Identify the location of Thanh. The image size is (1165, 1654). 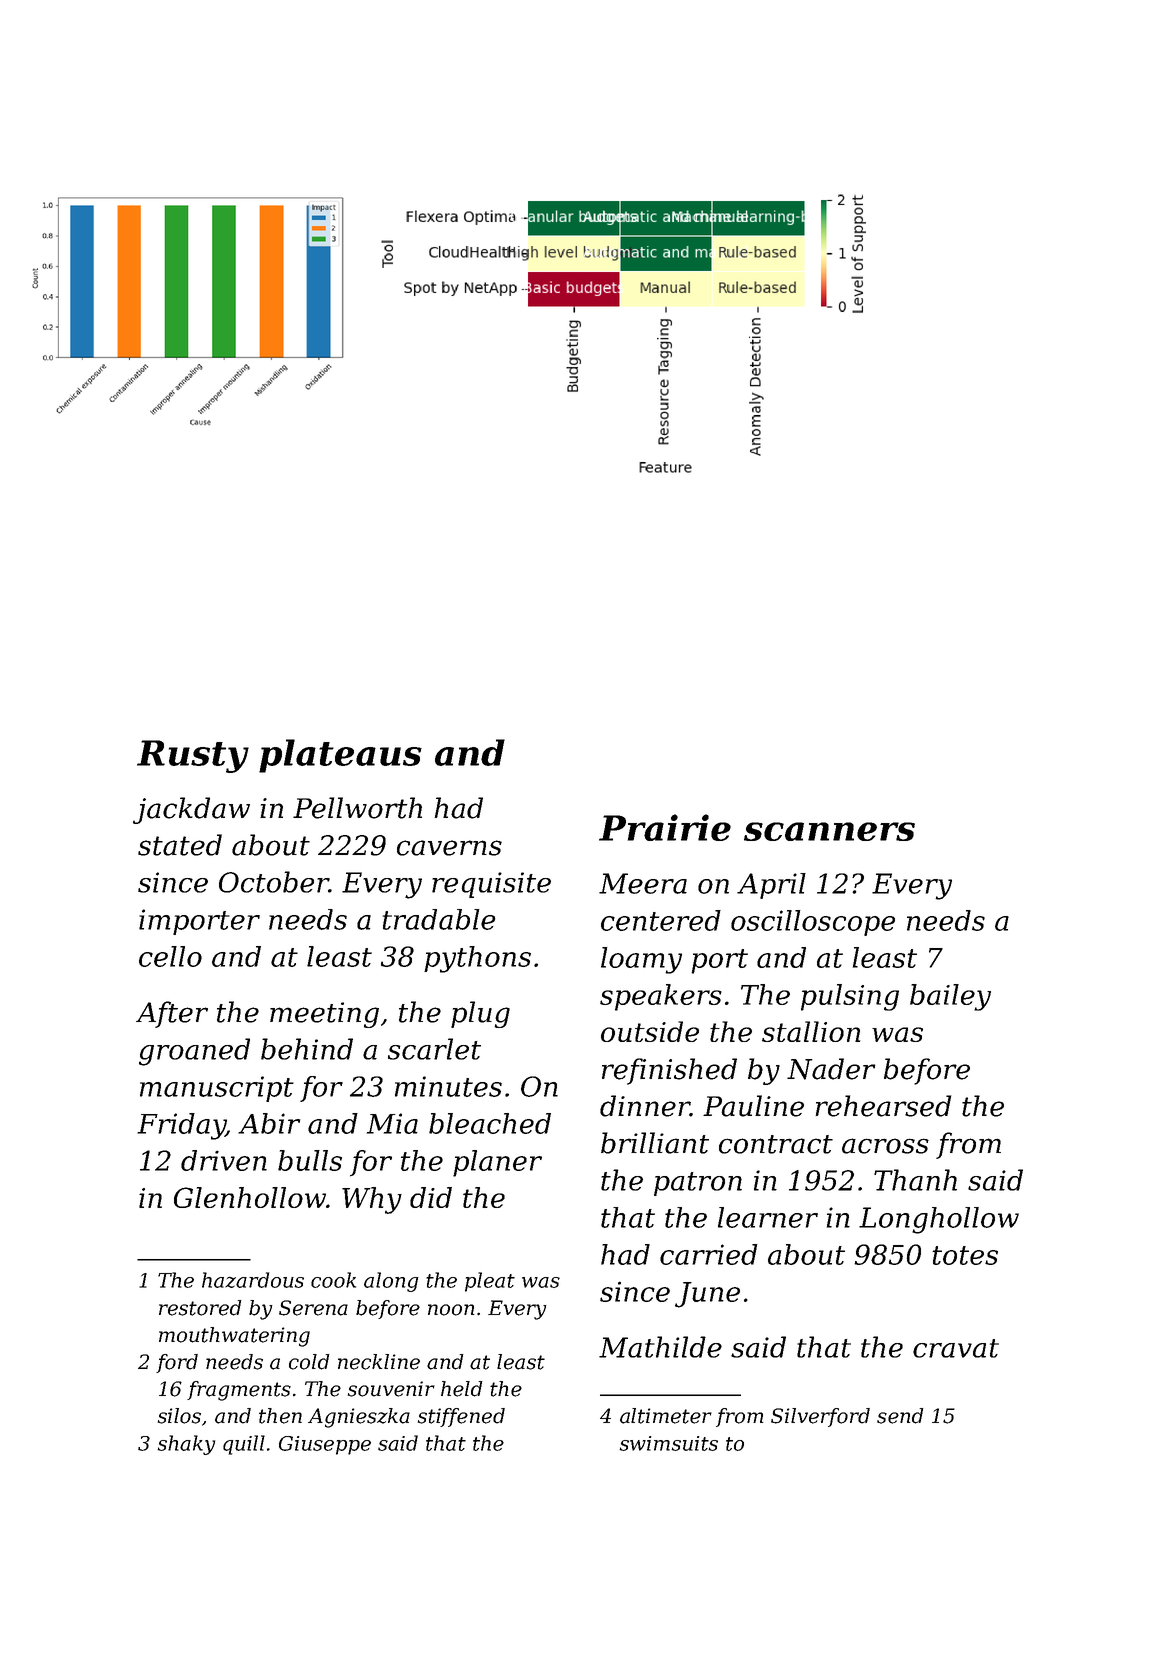
(915, 1180).
